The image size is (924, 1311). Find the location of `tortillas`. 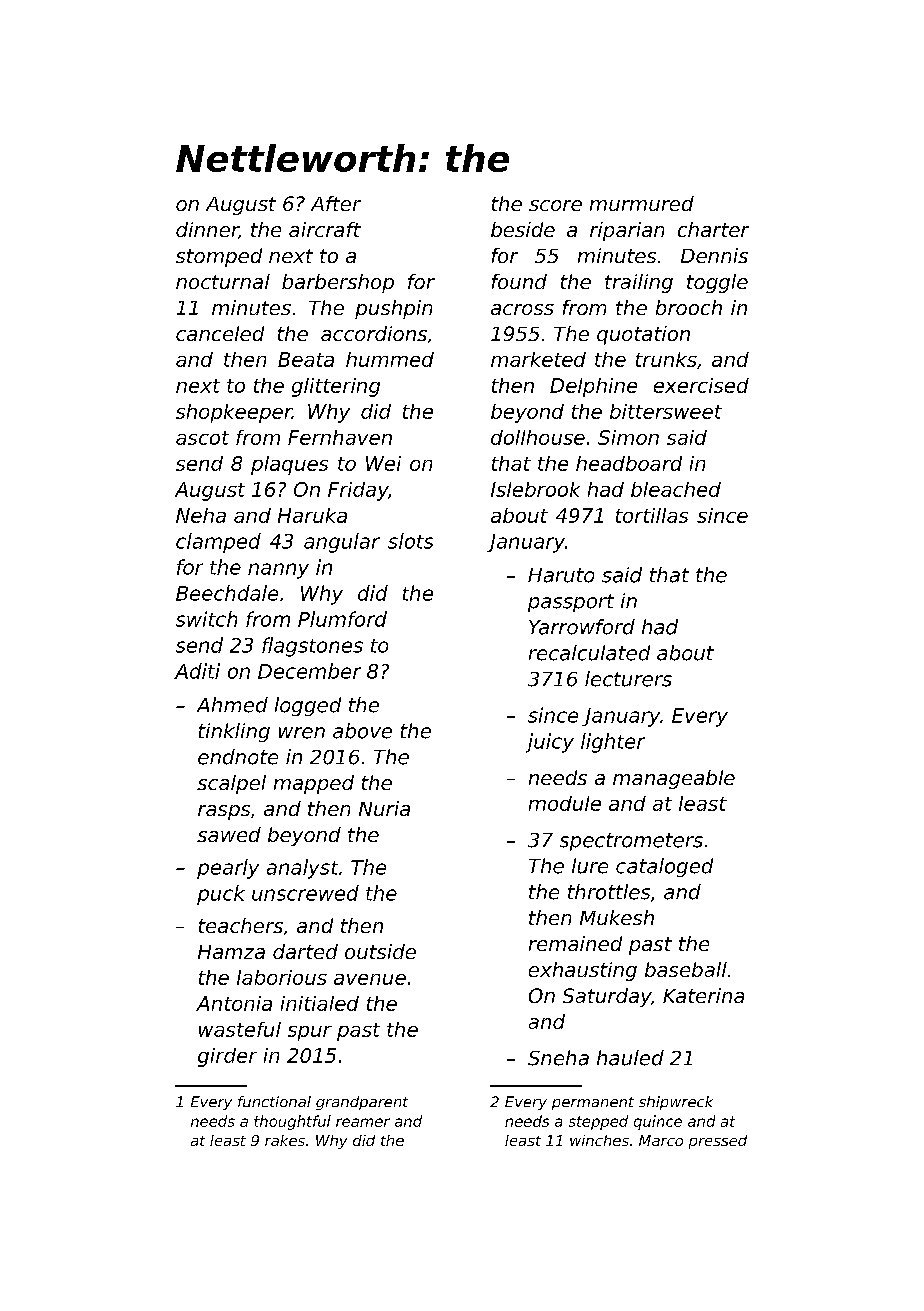

tortillas is located at coordinates (652, 515).
